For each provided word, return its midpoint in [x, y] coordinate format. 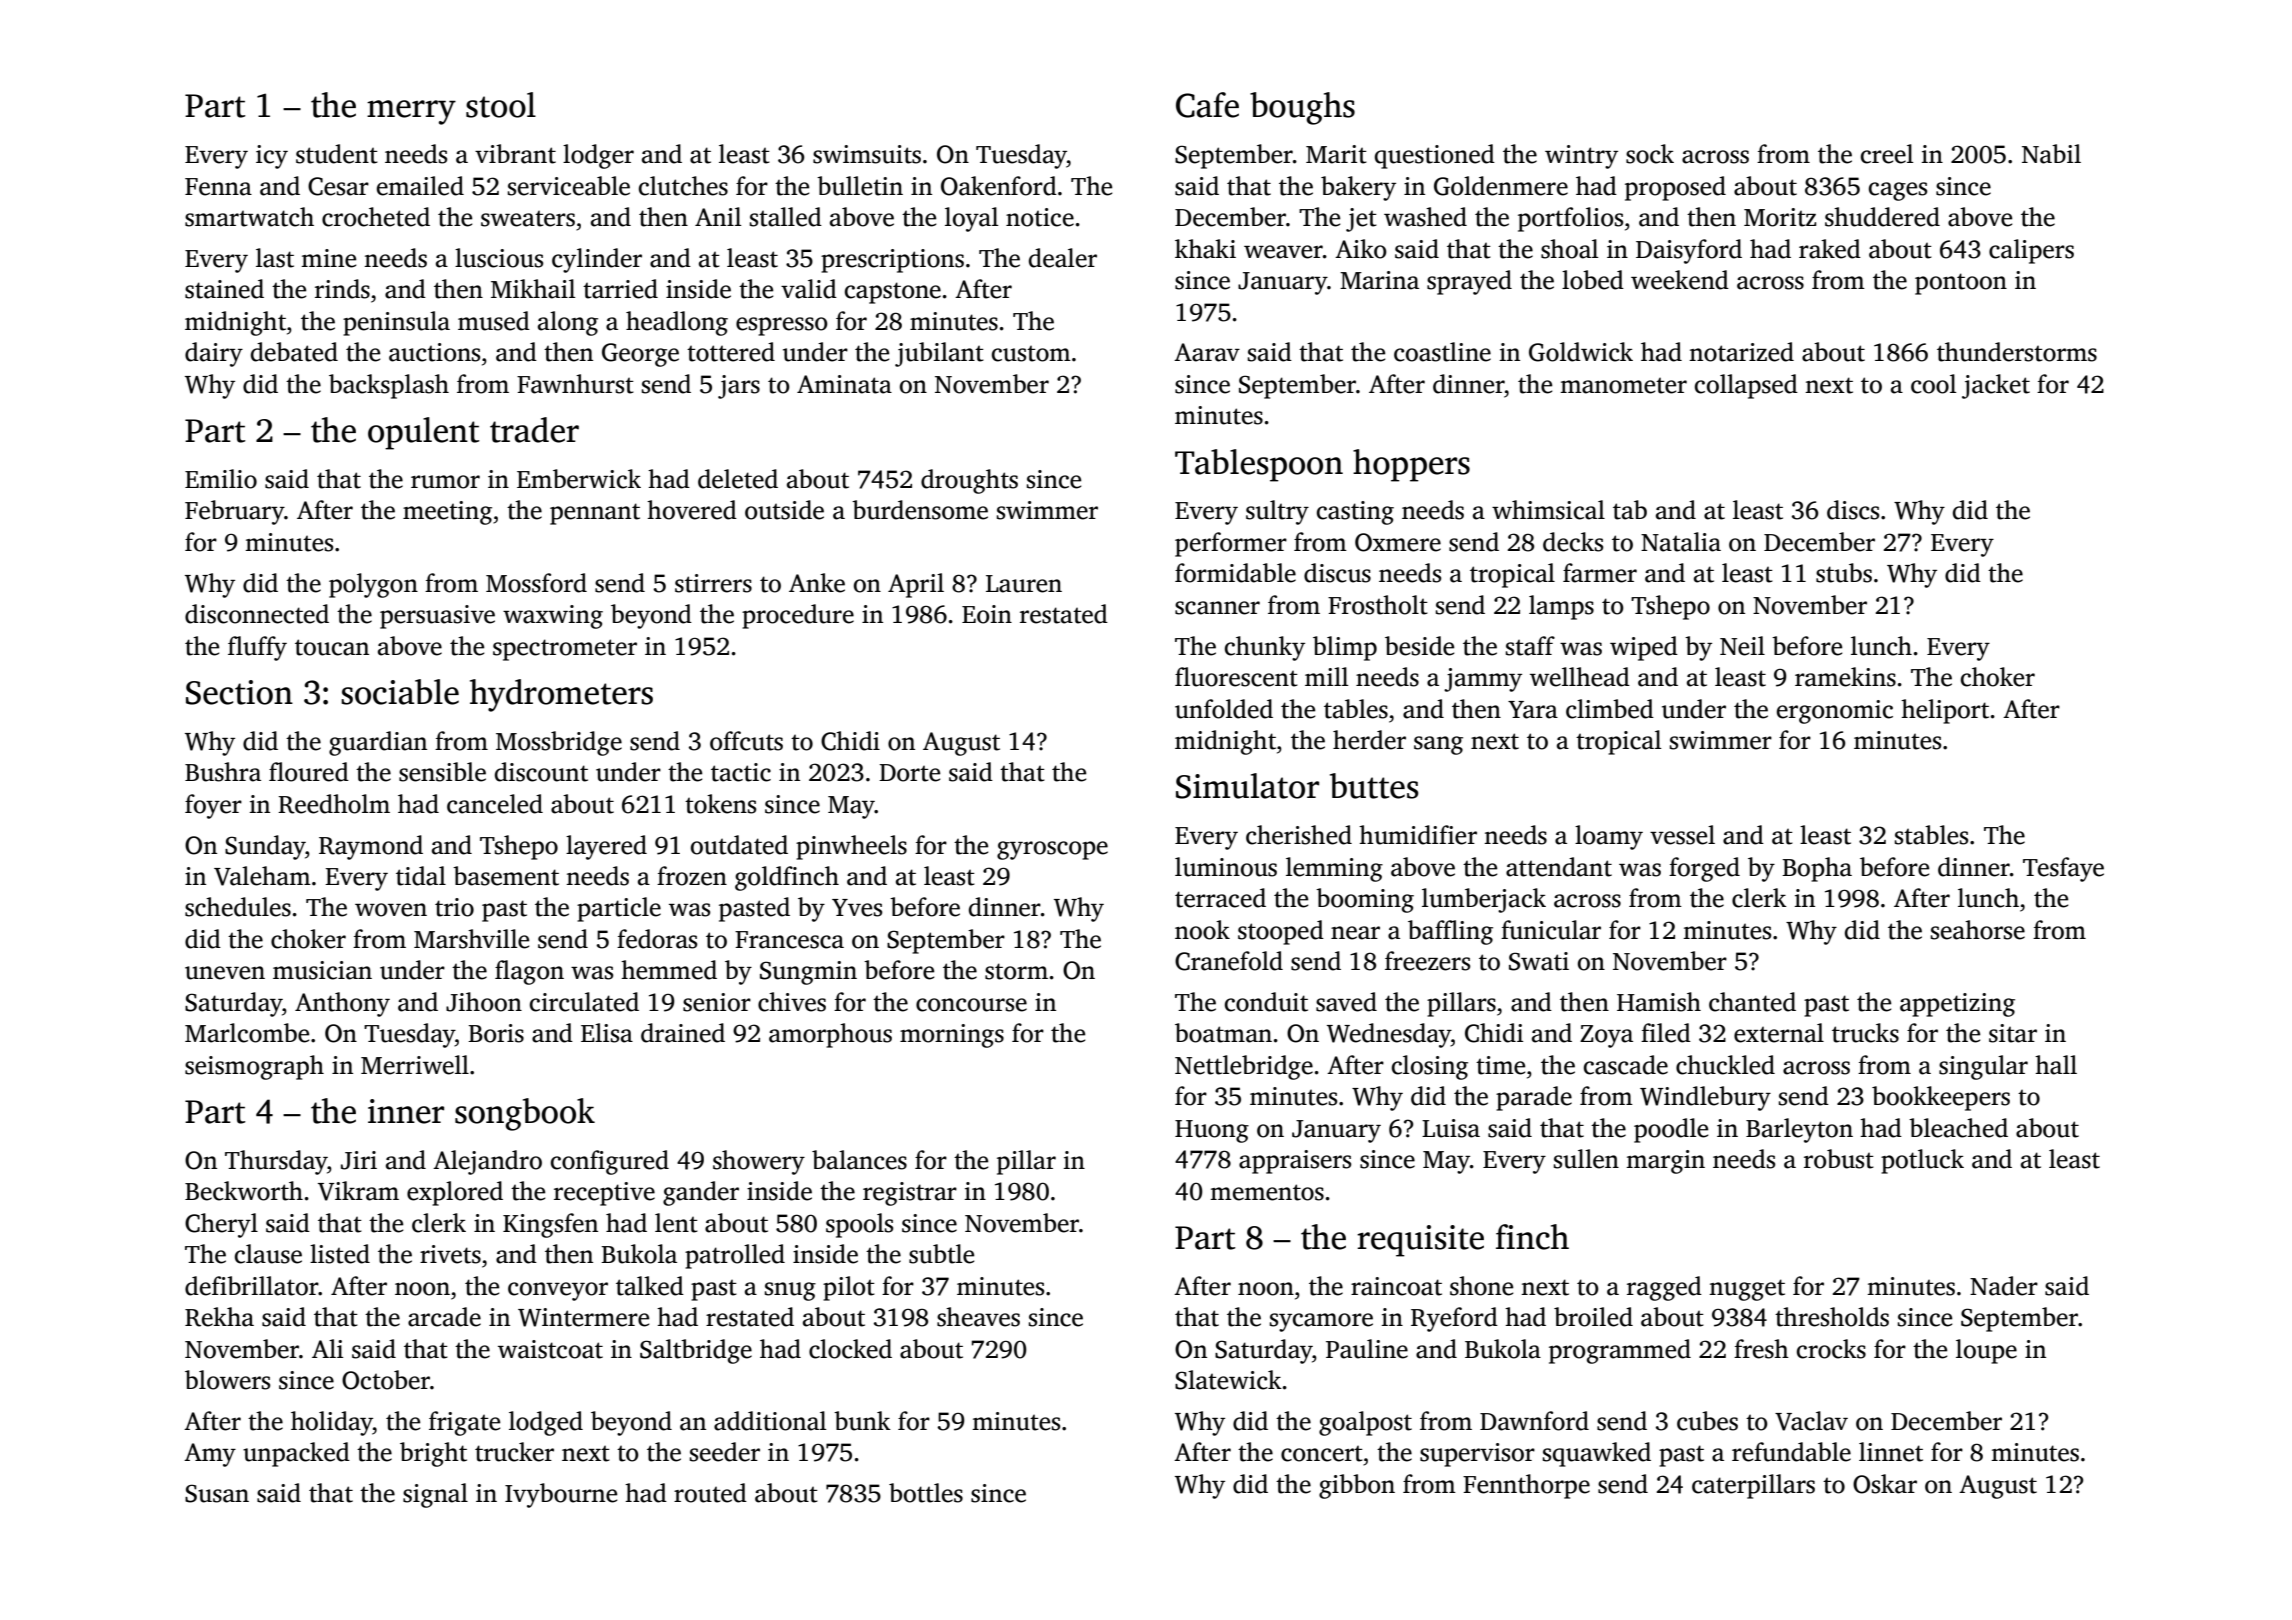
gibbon [1357, 1486]
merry [411, 112]
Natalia [1681, 542]
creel [1887, 154]
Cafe [1207, 105]
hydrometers [561, 695]
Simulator [1247, 786]
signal [435, 1495]
